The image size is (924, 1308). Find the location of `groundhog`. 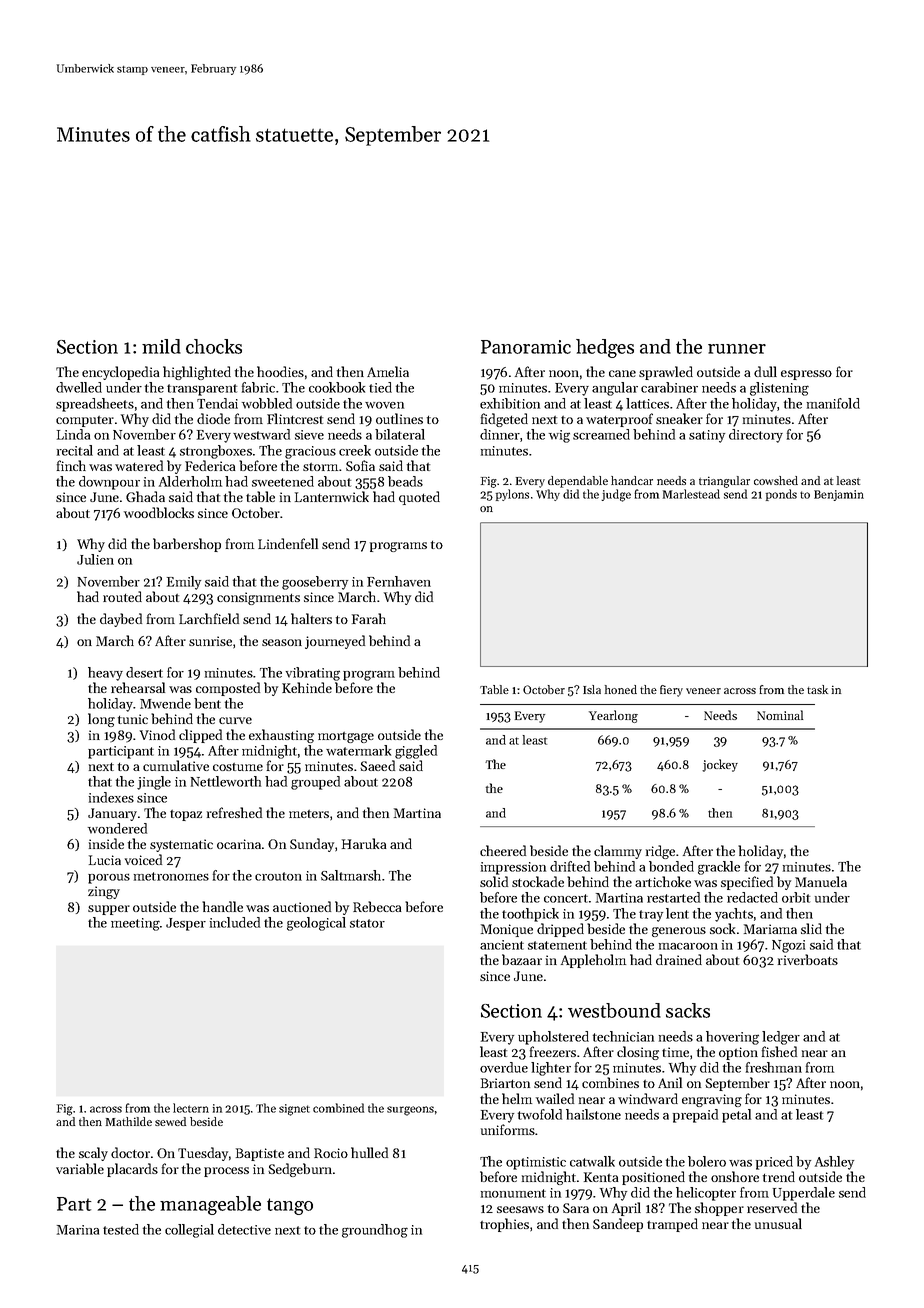

groundhog is located at coordinates (375, 1231).
